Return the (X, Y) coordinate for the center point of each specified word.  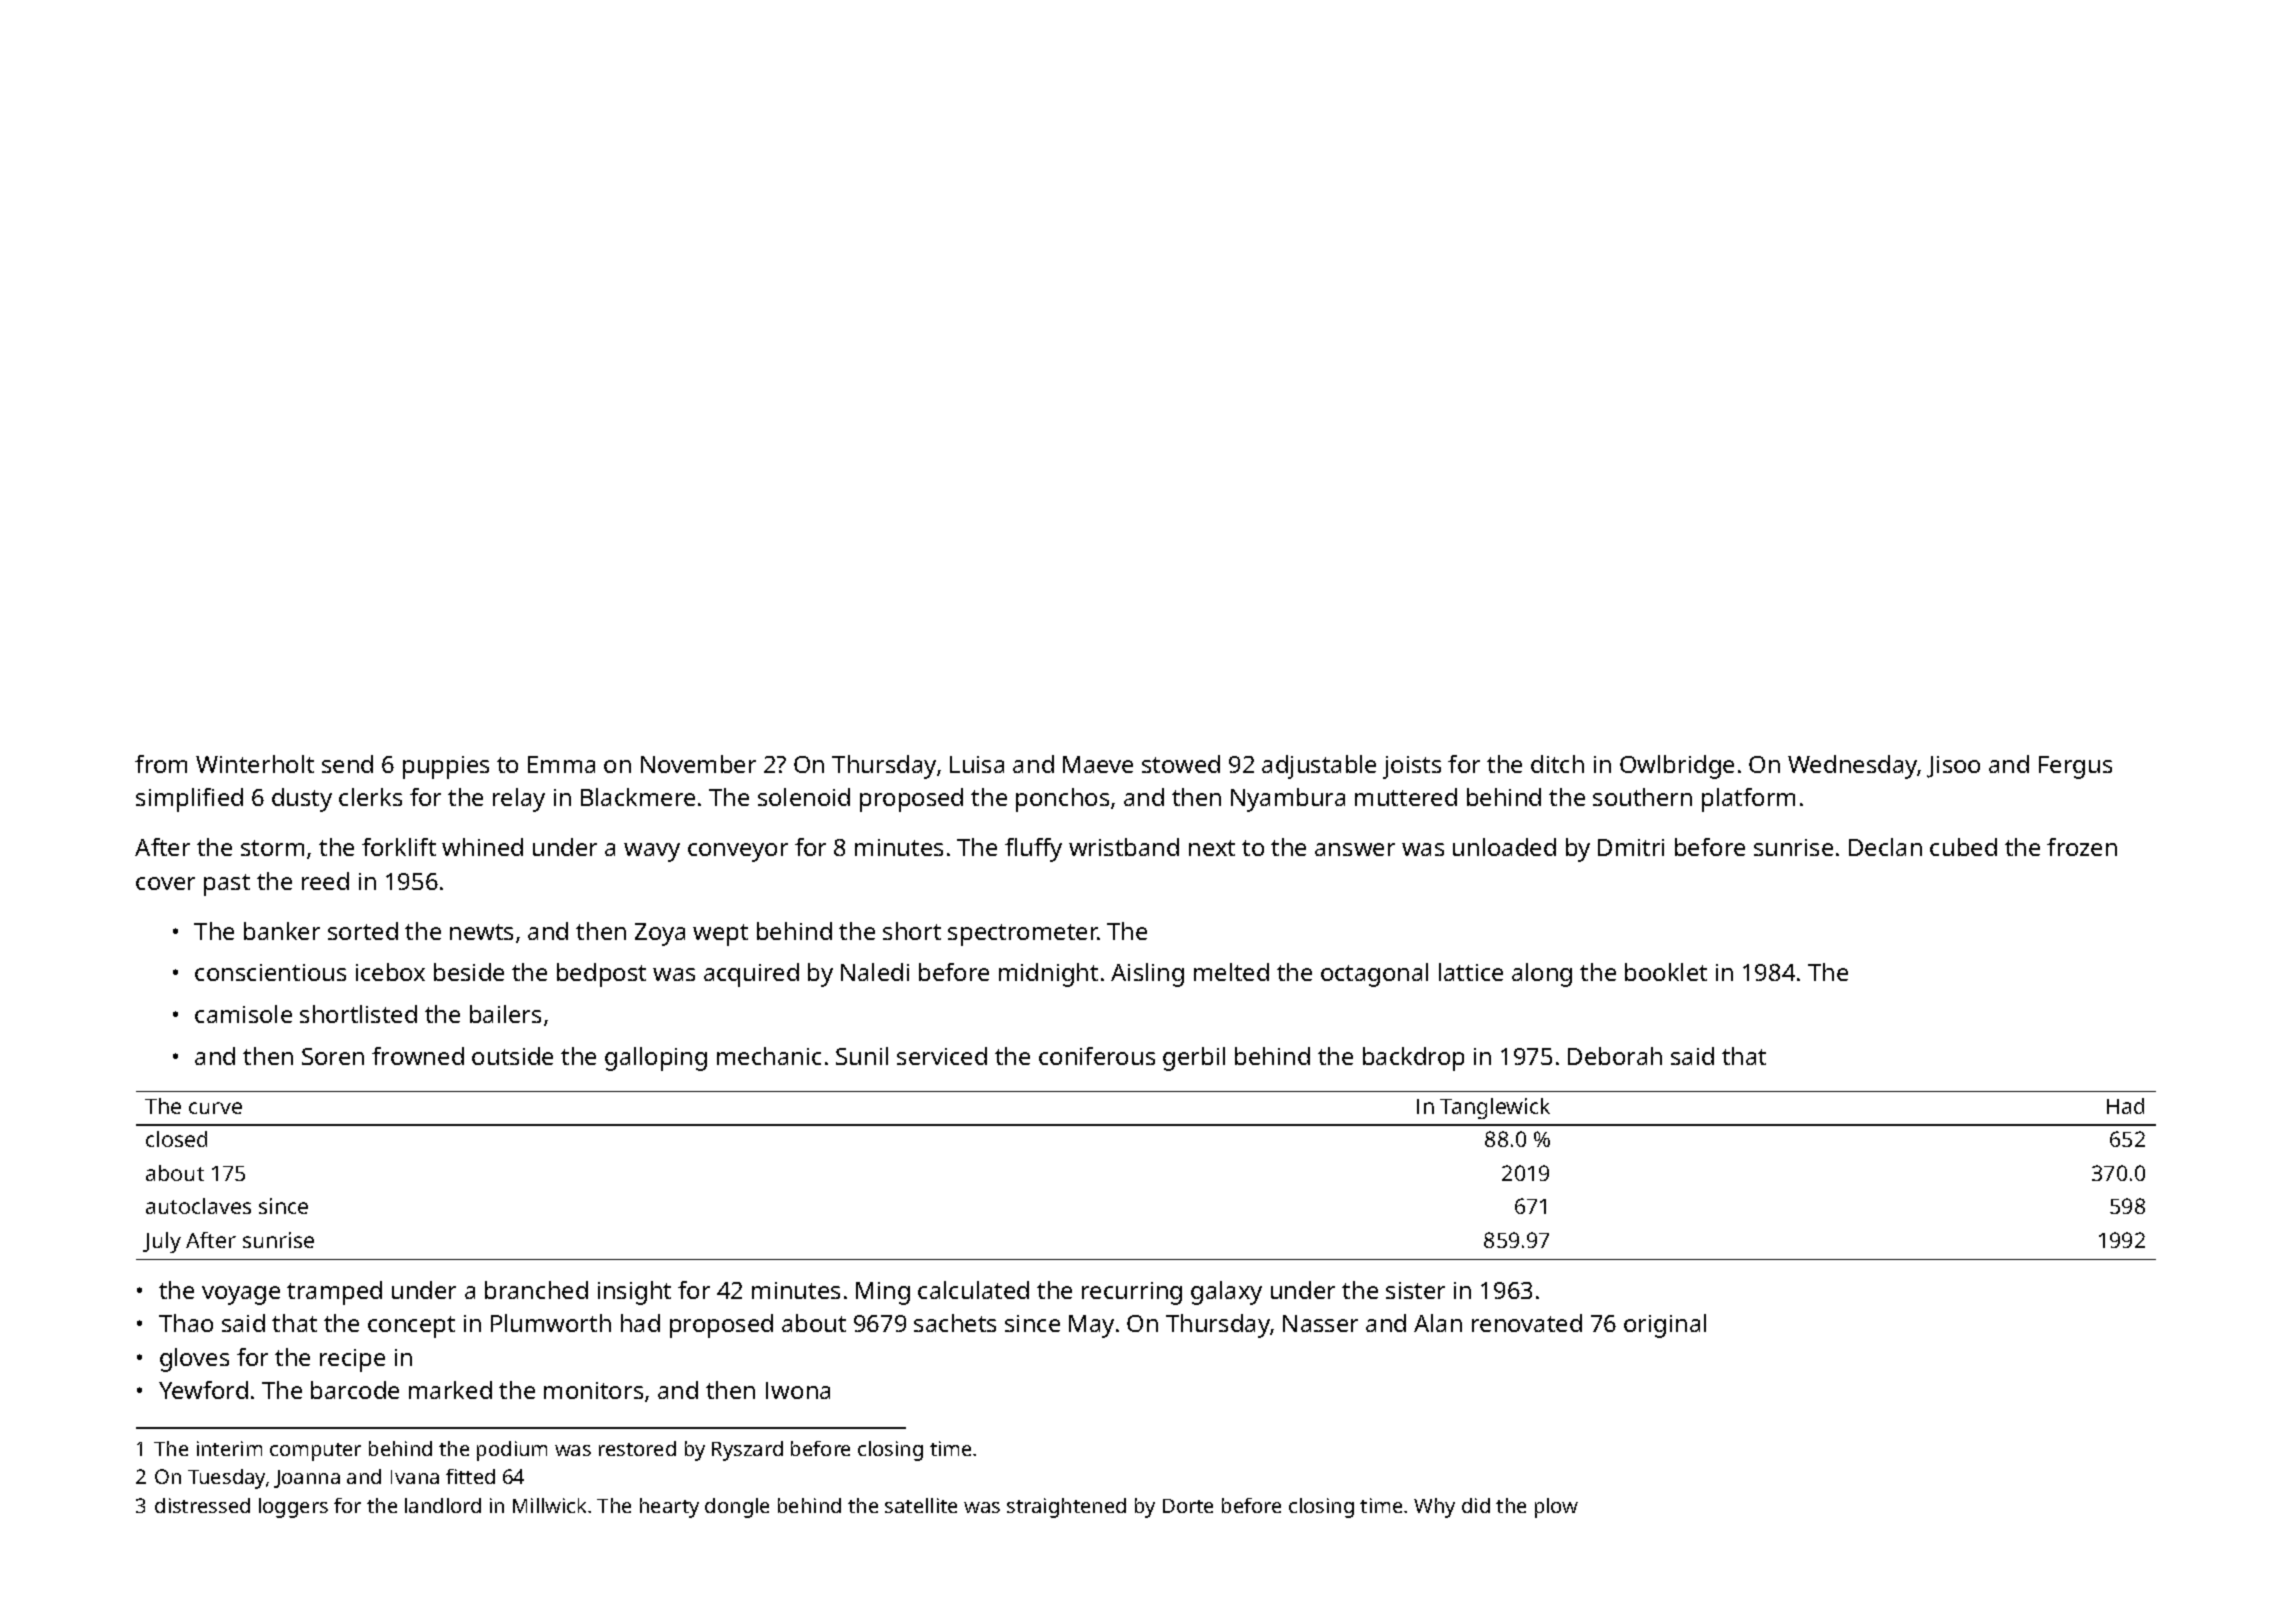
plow (1556, 1508)
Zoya (660, 934)
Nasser (1320, 1323)
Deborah (1615, 1056)
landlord (443, 1505)
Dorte (1188, 1506)
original (1665, 1326)
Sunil (862, 1056)
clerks (370, 797)
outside (512, 1056)
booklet (1666, 972)
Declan (1885, 847)
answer (1355, 849)
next (1212, 848)
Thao (186, 1323)
